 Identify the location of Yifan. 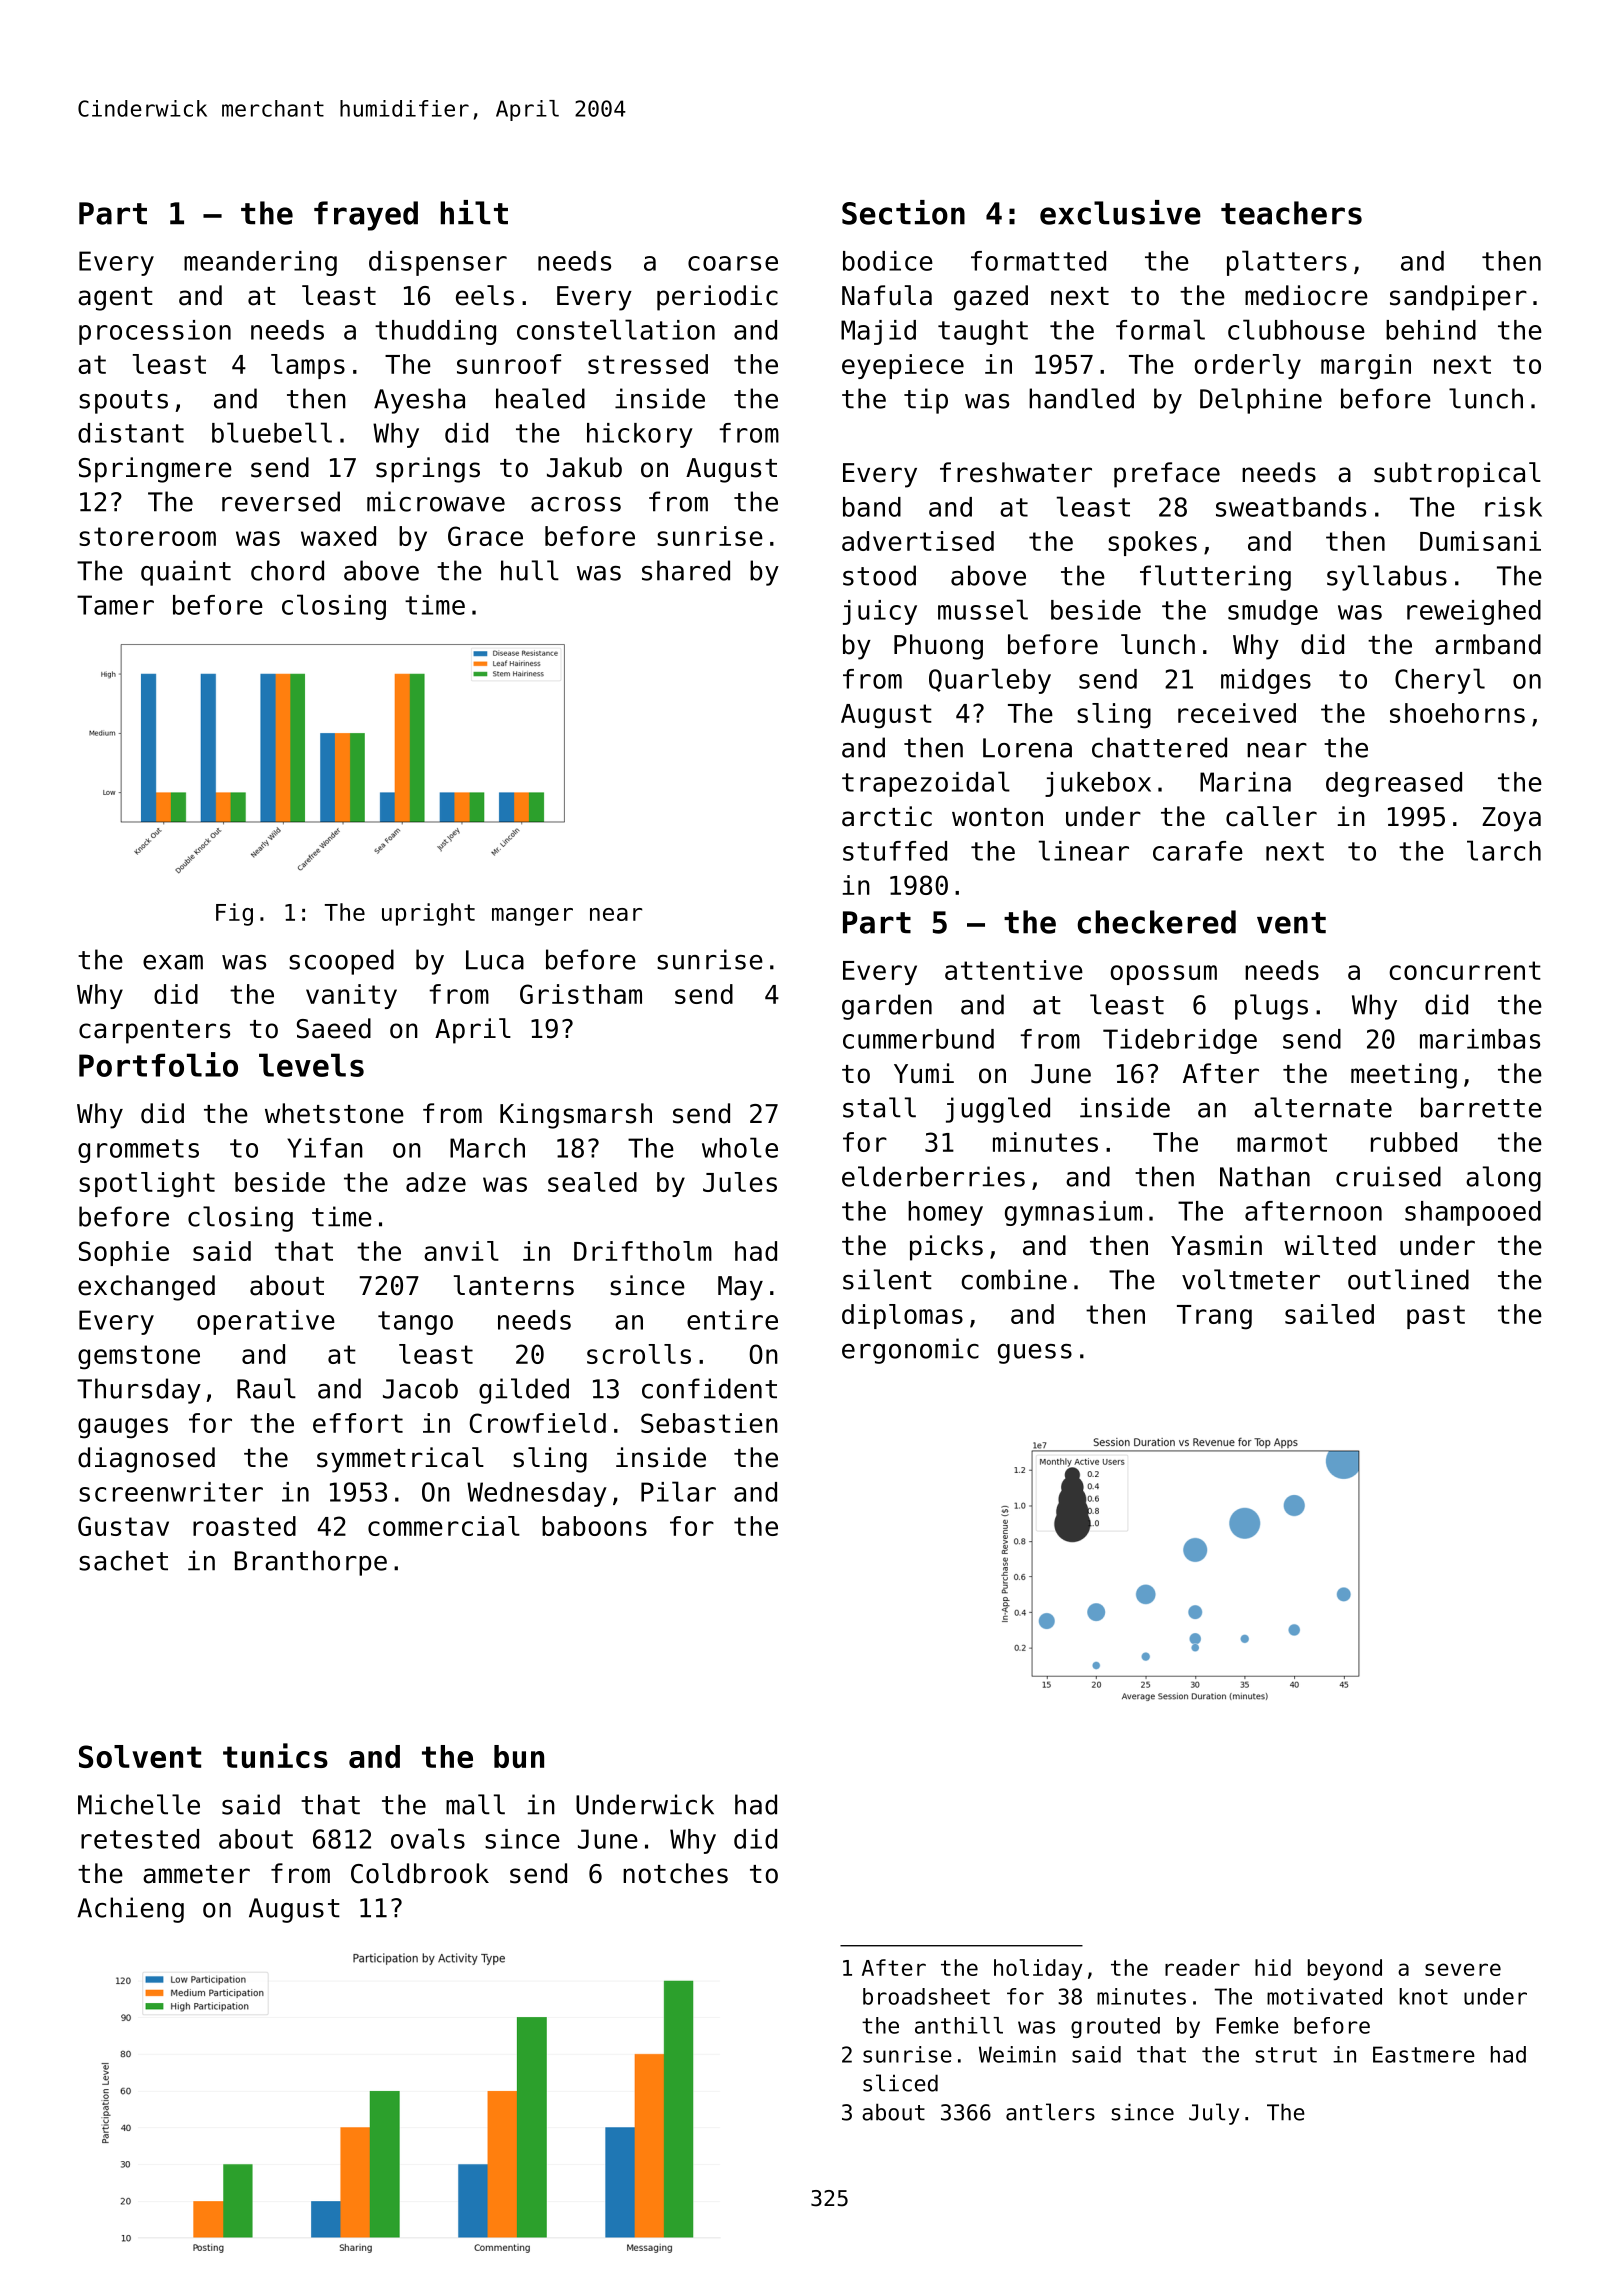
(325, 1148).
